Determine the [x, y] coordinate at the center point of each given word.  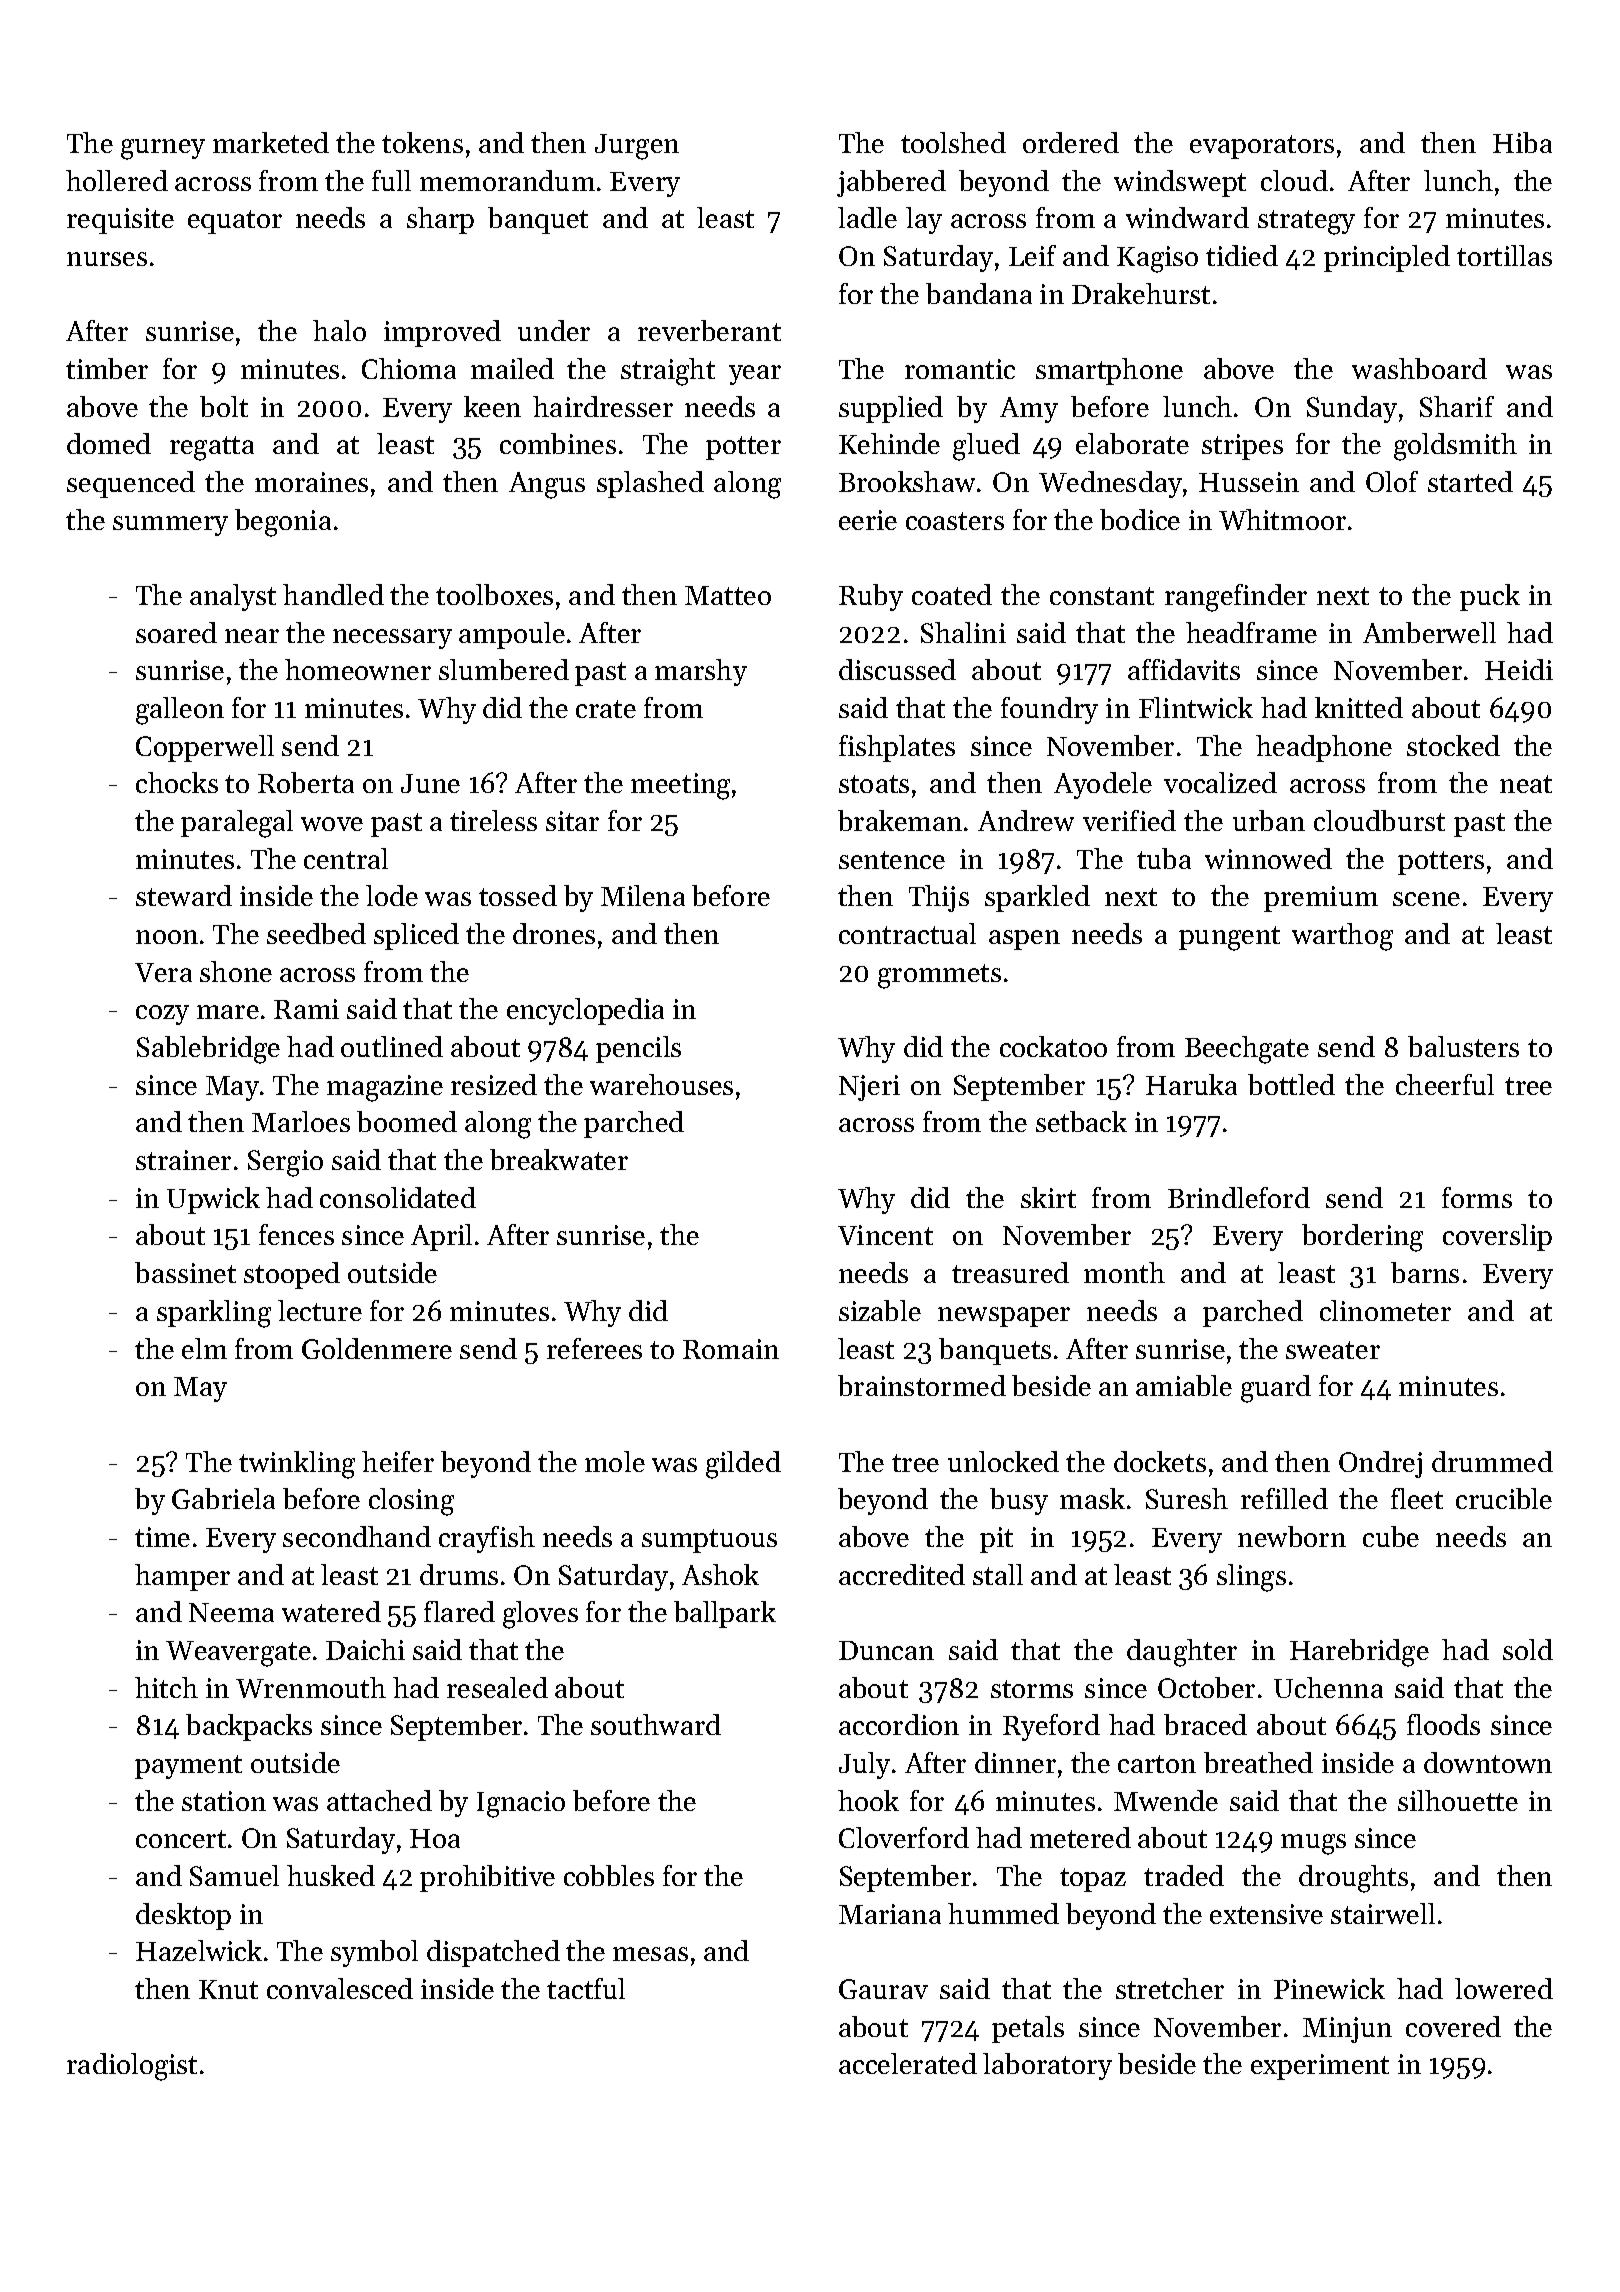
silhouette [1458, 1800]
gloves [540, 1615]
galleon [180, 711]
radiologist [132, 2067]
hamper [182, 1577]
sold [1528, 1649]
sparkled [1037, 898]
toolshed [953, 142]
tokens [422, 142]
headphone [1324, 748]
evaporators [1262, 147]
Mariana [890, 1914]
